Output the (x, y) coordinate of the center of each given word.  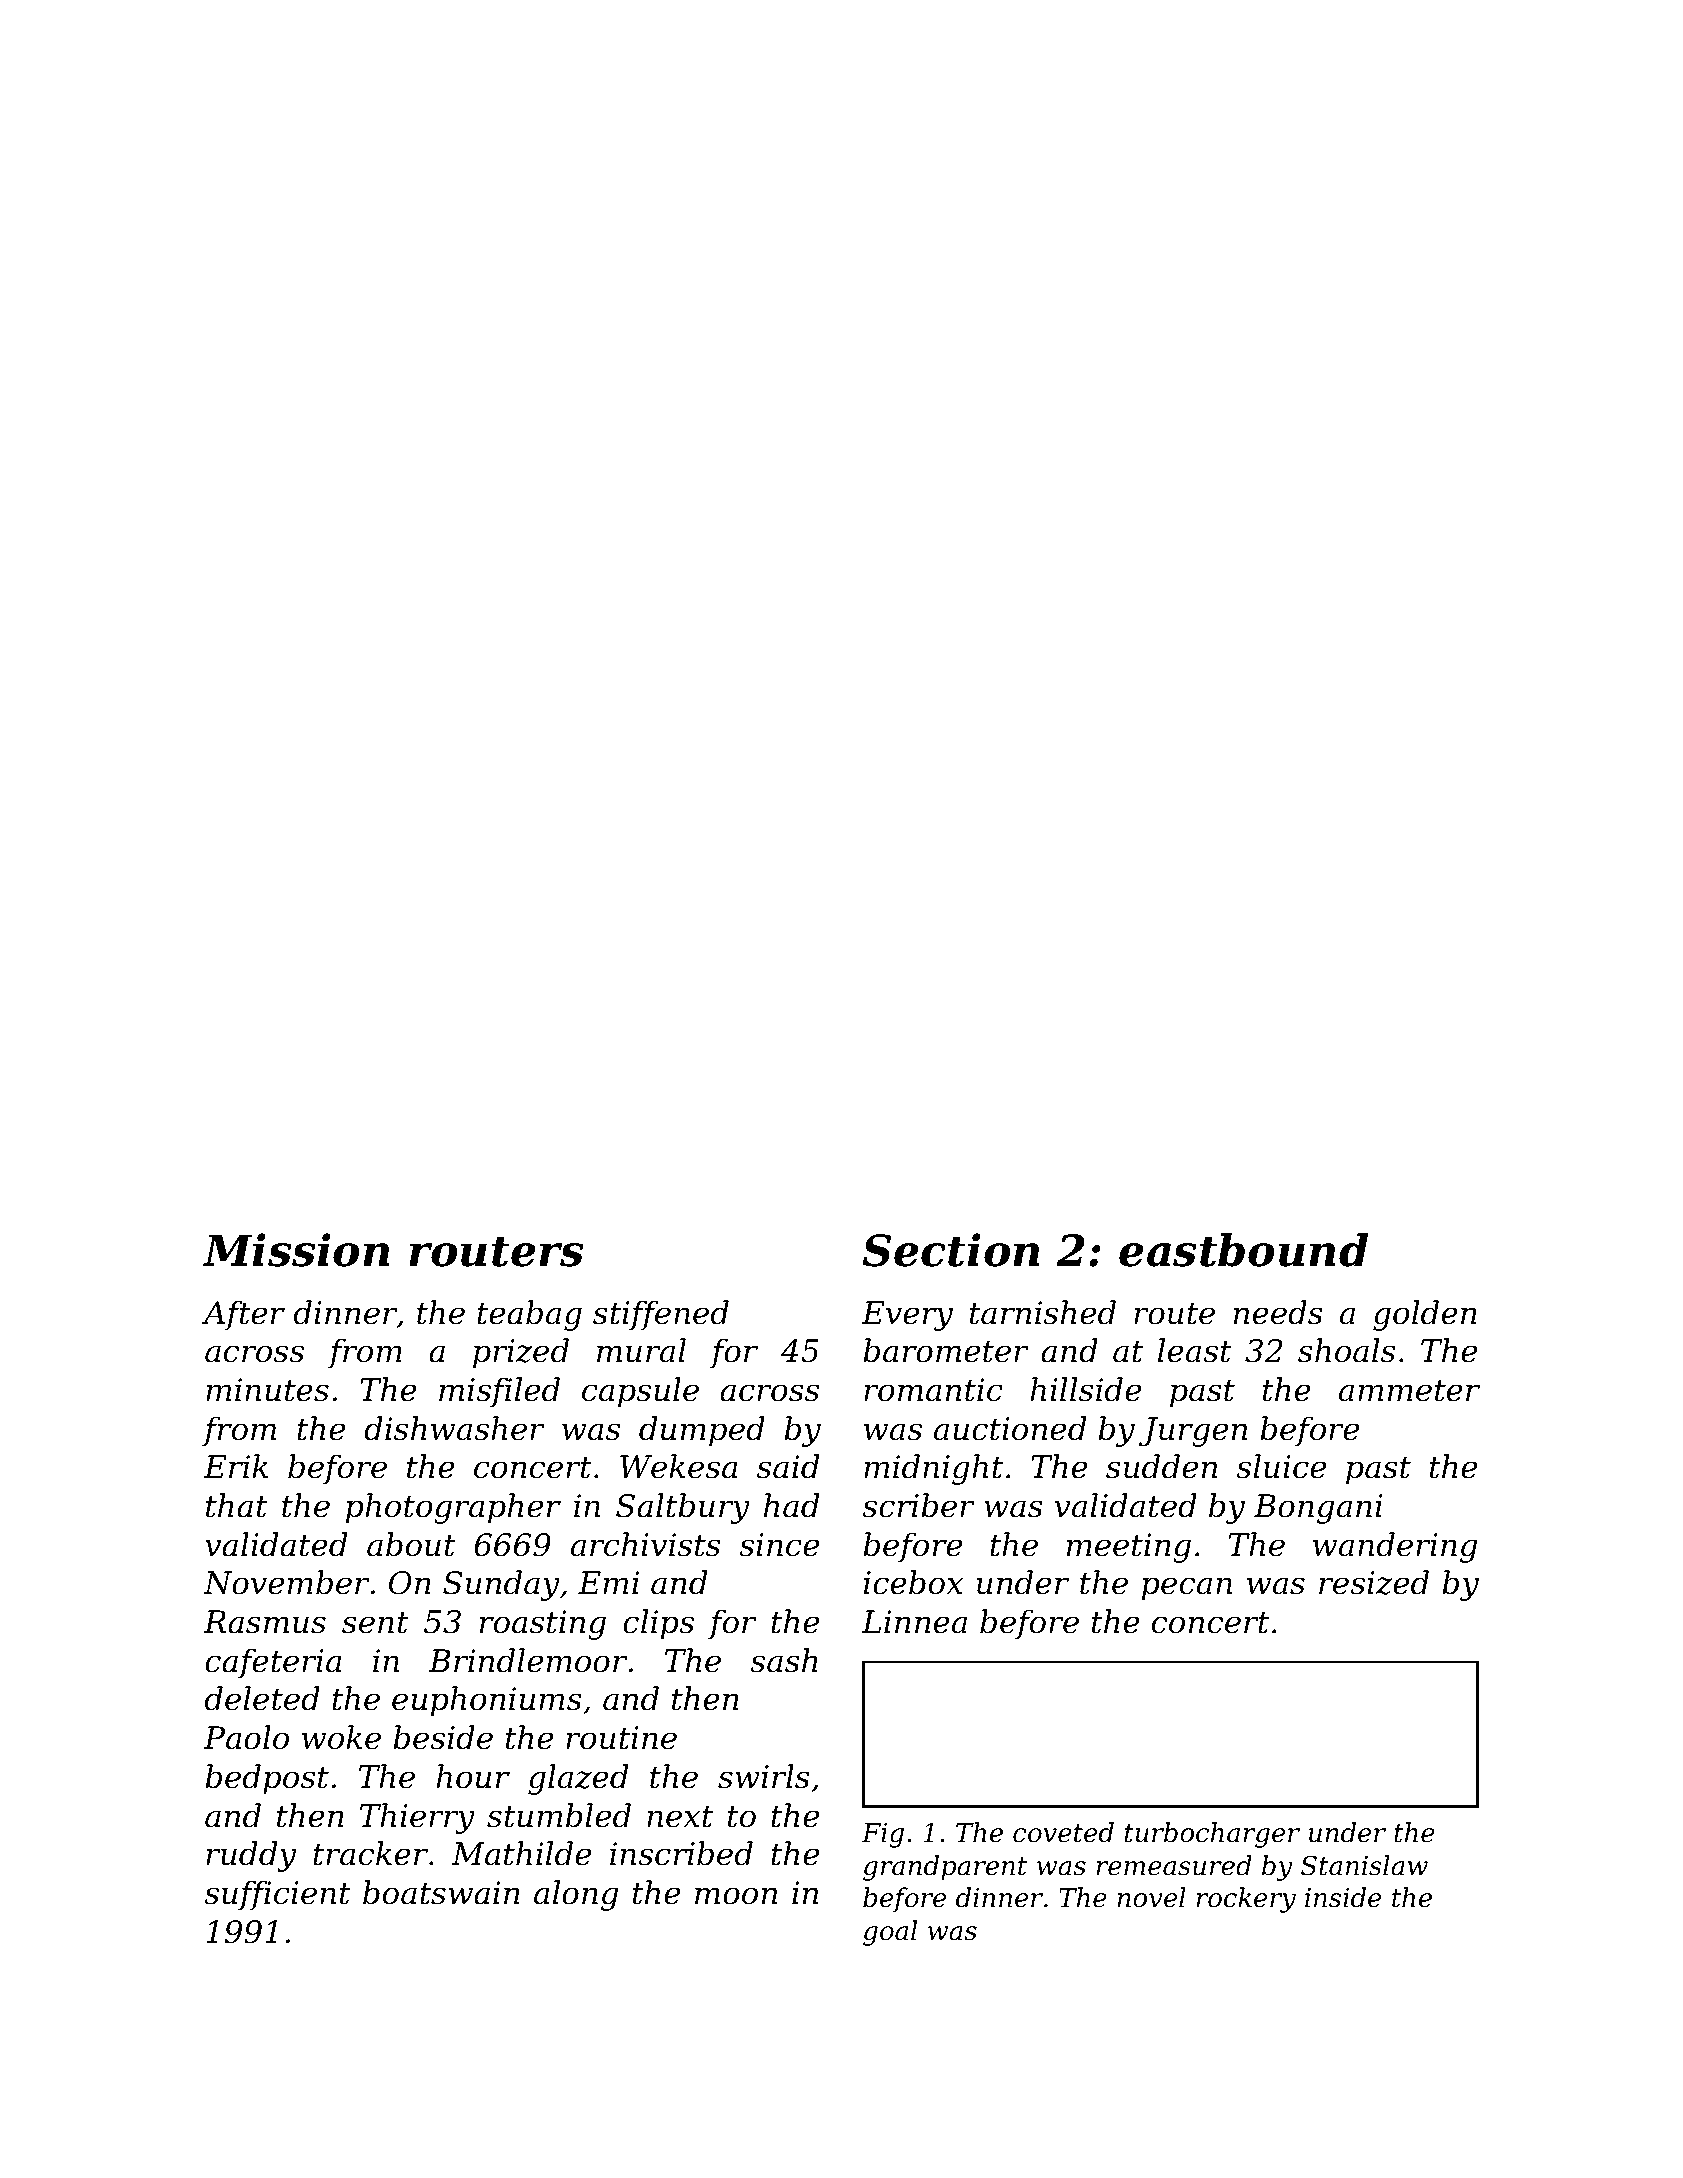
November (286, 1582)
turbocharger (1212, 1835)
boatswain (441, 1892)
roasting (543, 1625)
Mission (296, 1250)
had (791, 1505)
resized (1374, 1582)
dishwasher (454, 1428)
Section (951, 1250)
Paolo (246, 1737)
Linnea (914, 1622)
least (1195, 1350)
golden (1425, 1315)
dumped (702, 1431)
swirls (764, 1776)
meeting (1129, 1548)
